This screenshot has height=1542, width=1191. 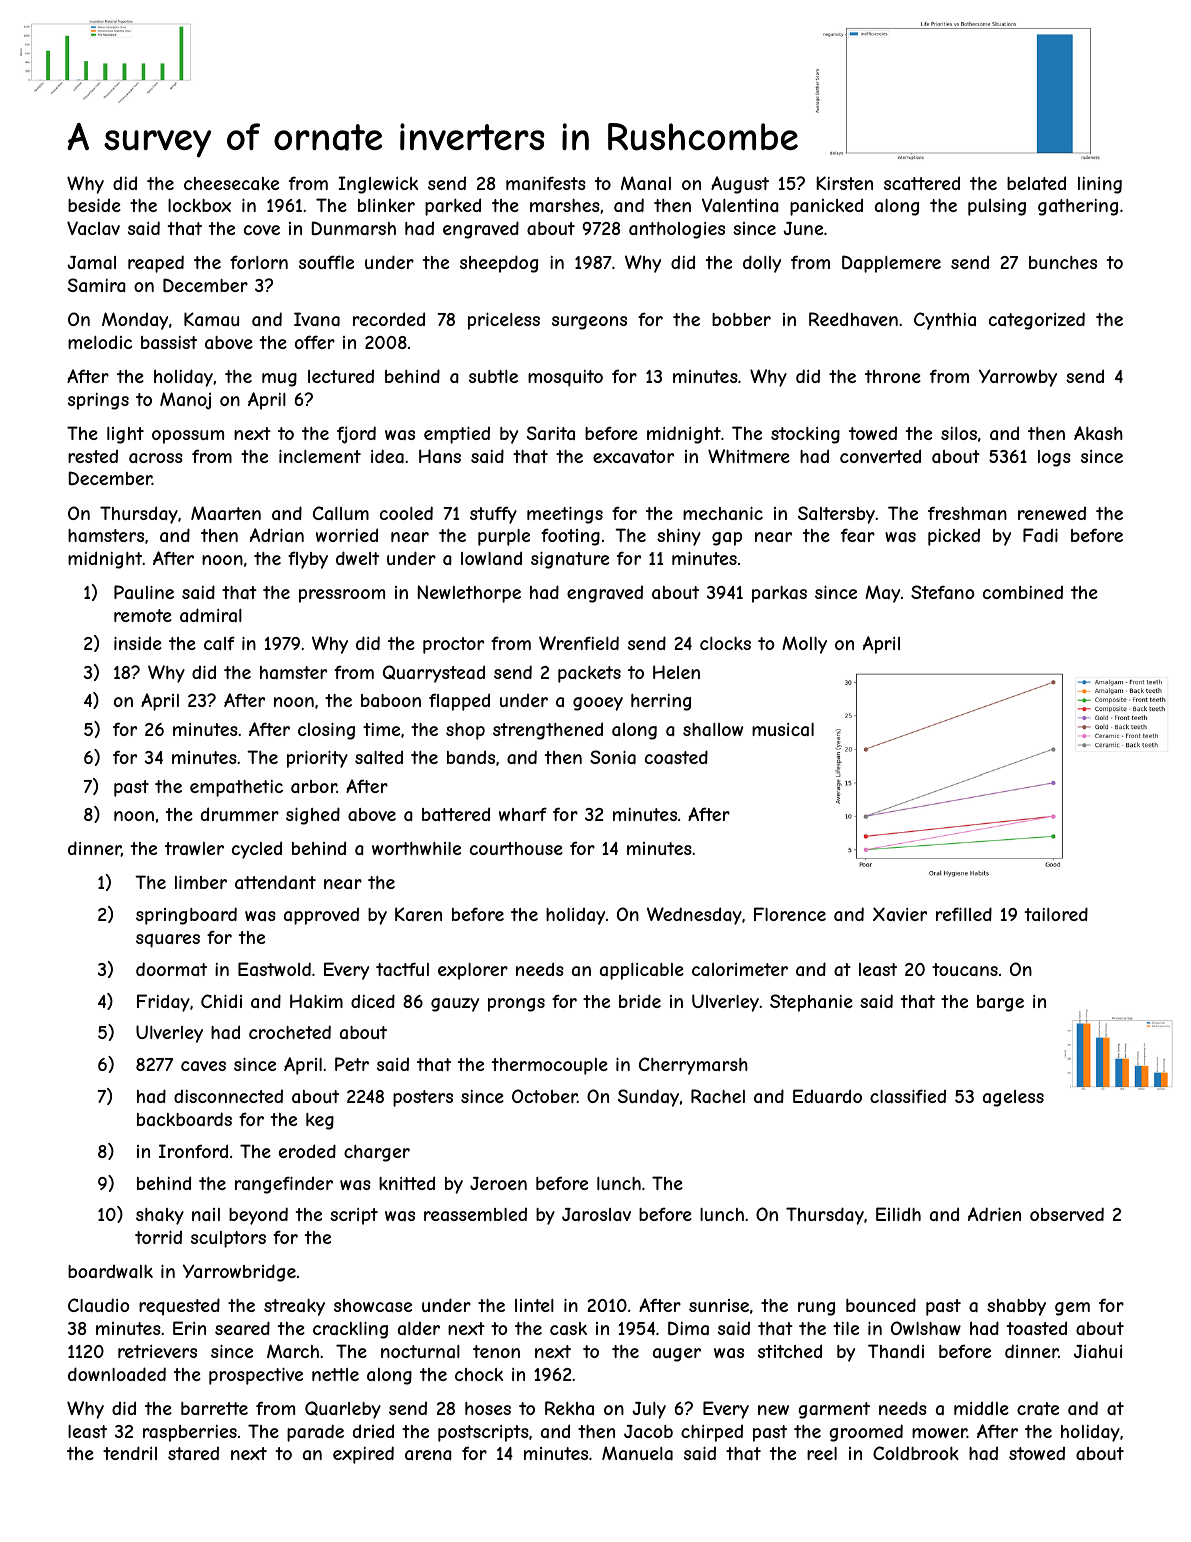 I want to click on retrievers, so click(x=157, y=1351).
